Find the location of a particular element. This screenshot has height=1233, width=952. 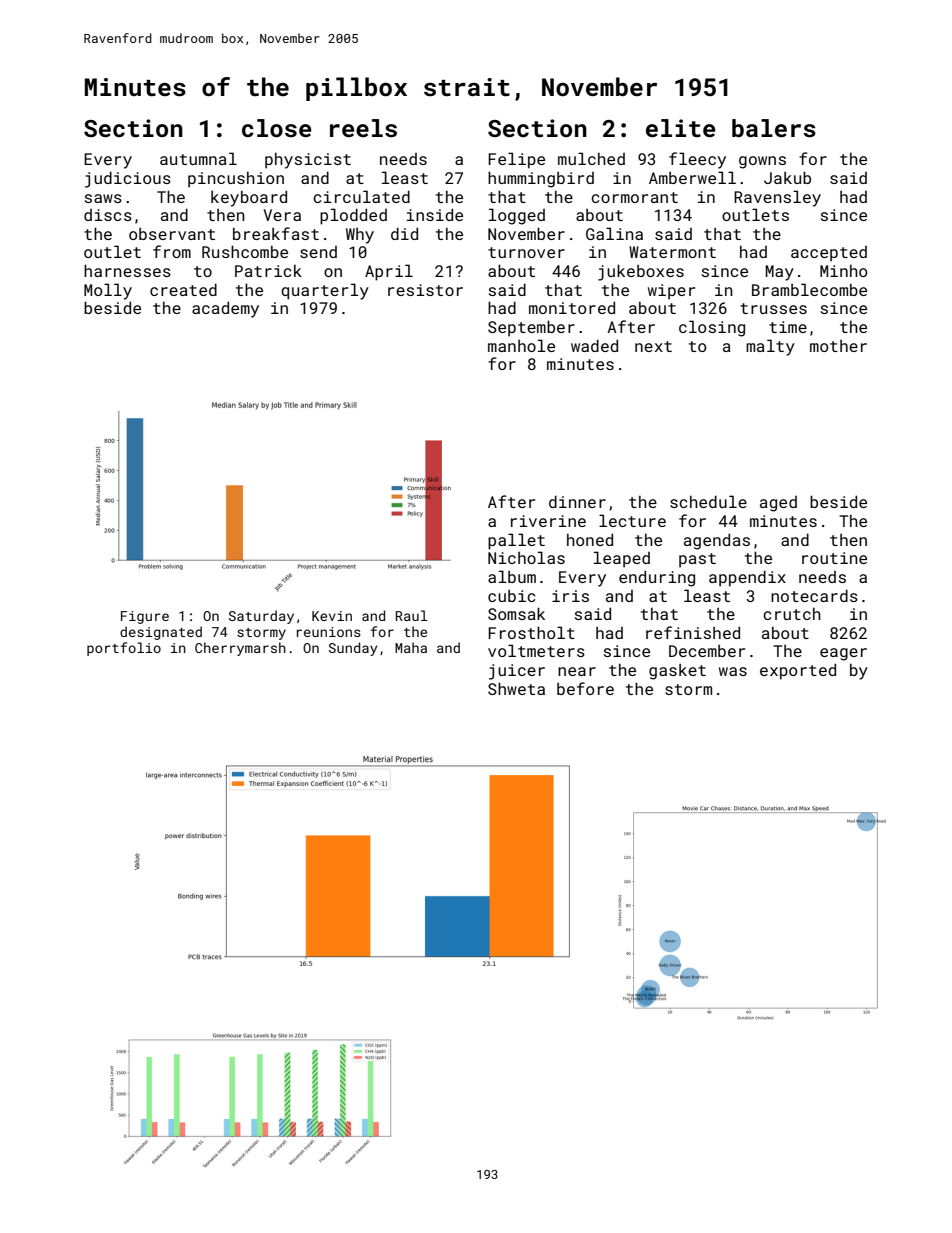

Ravensley is located at coordinates (777, 198).
